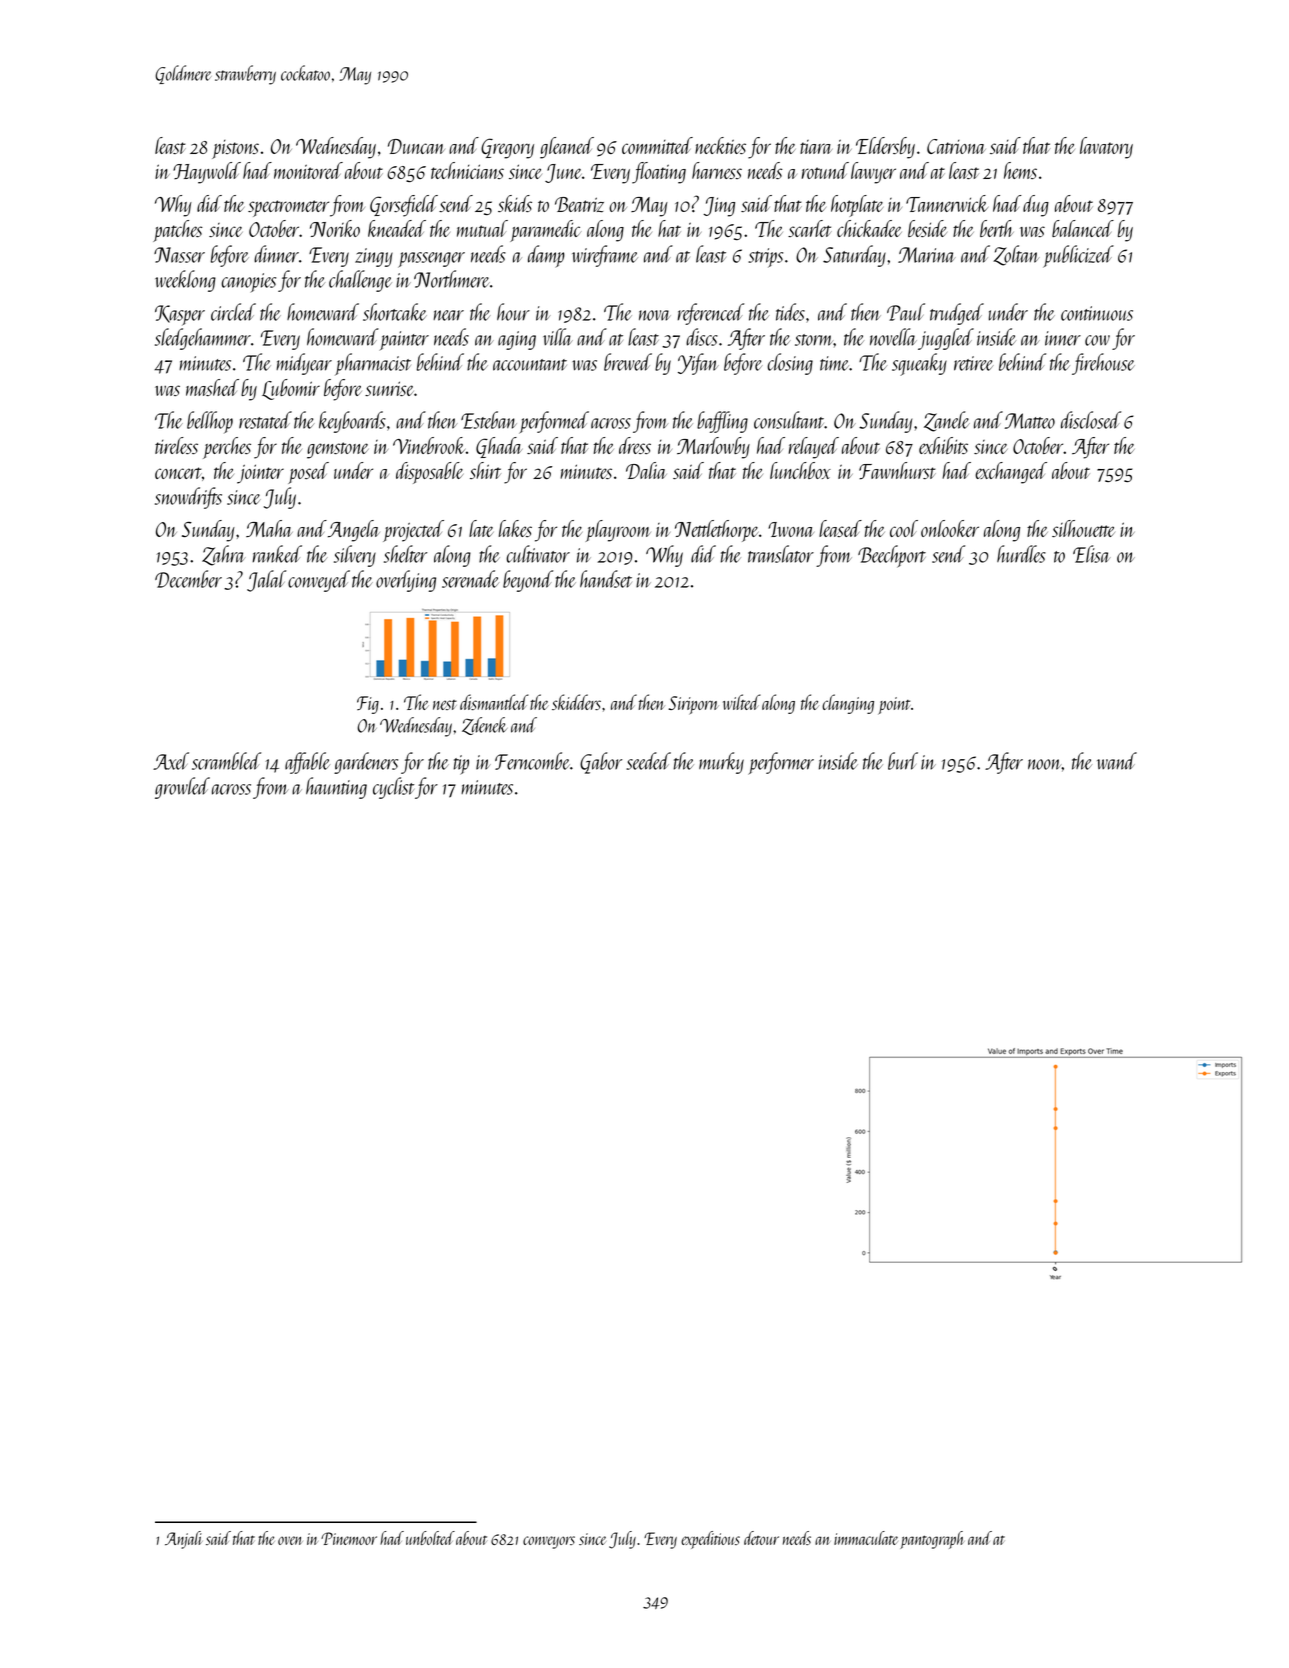 The image size is (1289, 1668). What do you see at coordinates (790, 364) in the screenshot?
I see `closing` at bounding box center [790, 364].
